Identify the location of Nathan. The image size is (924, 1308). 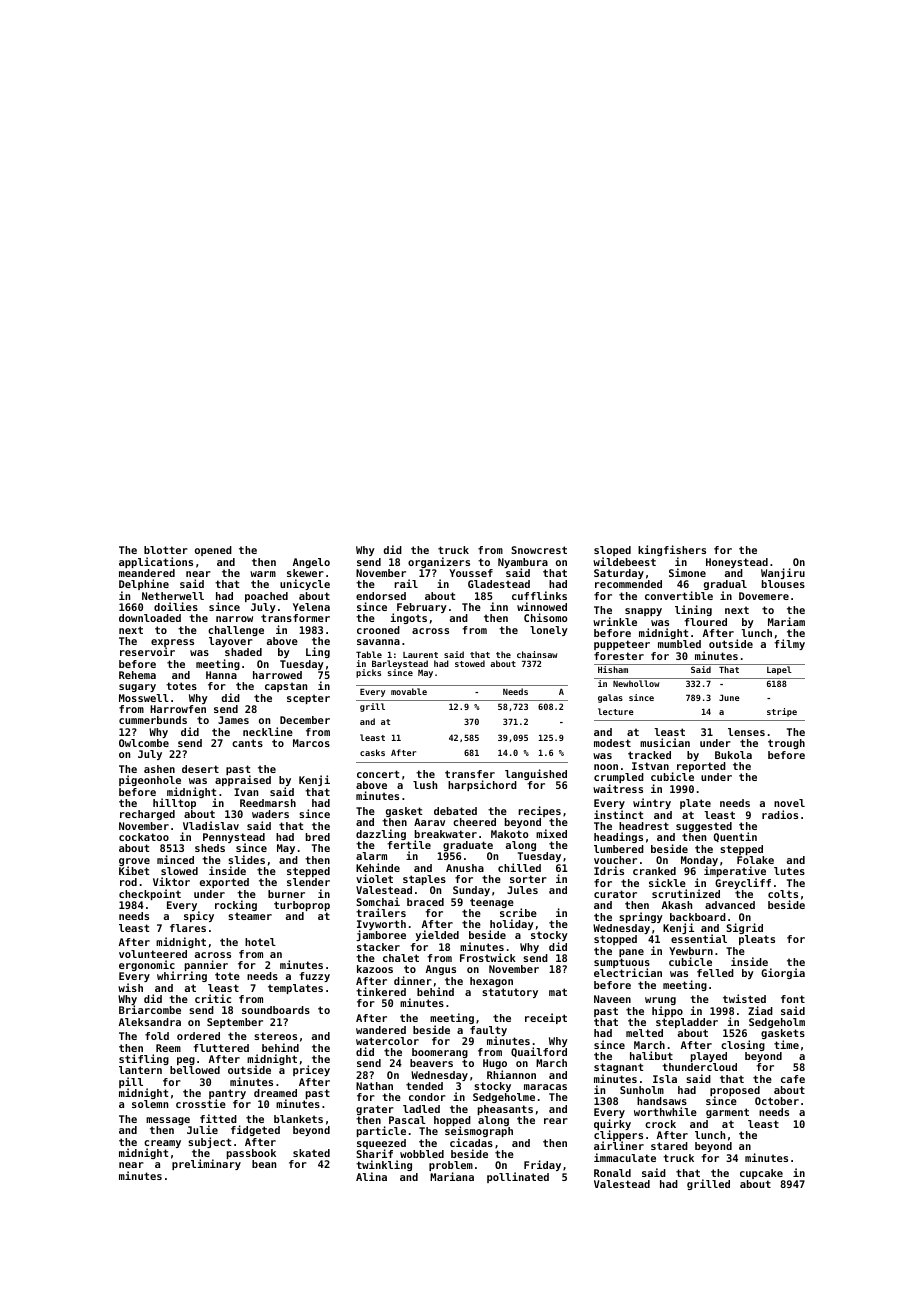
(374, 1086).
